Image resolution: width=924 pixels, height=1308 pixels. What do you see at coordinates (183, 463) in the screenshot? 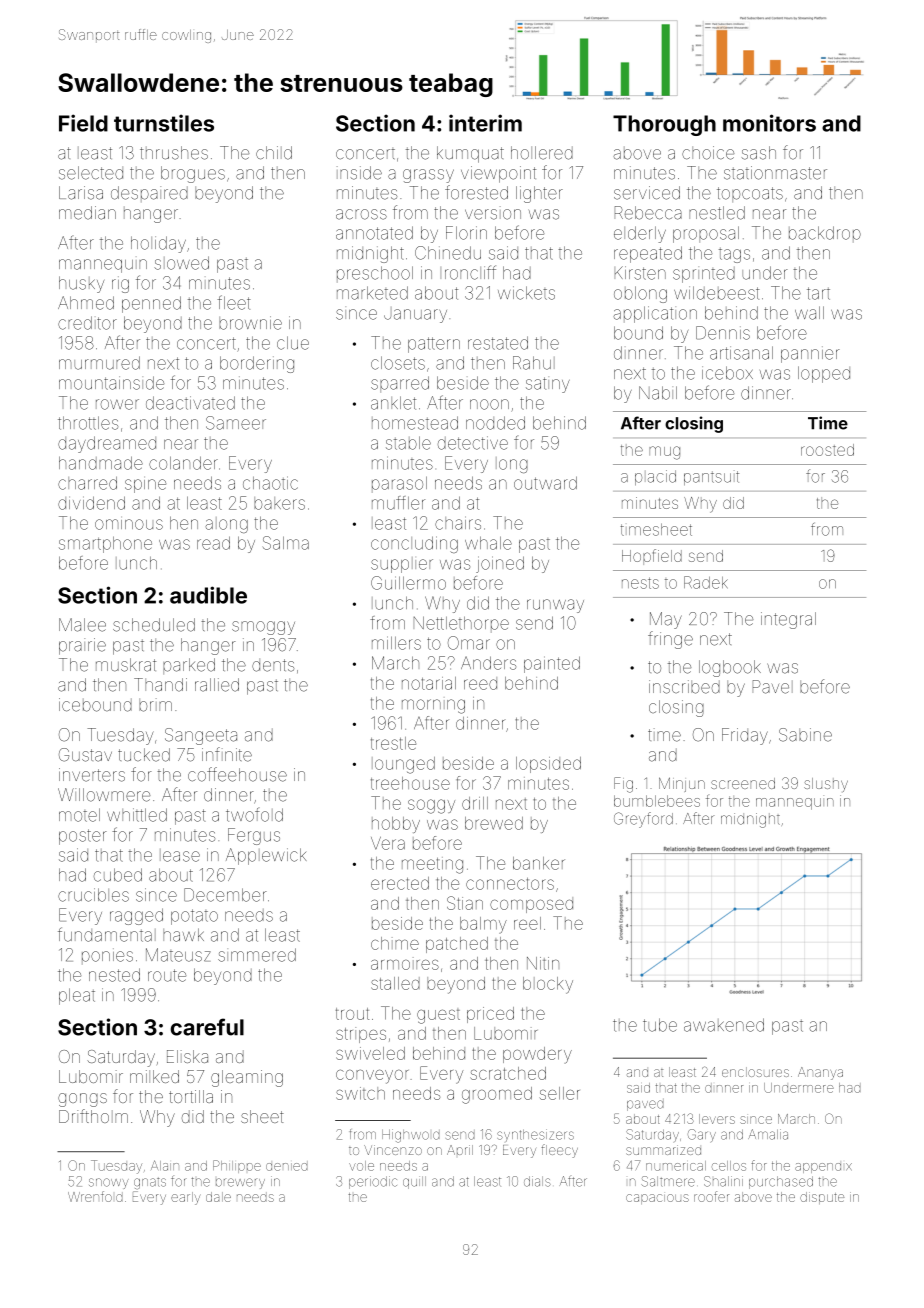
I see `colander` at bounding box center [183, 463].
